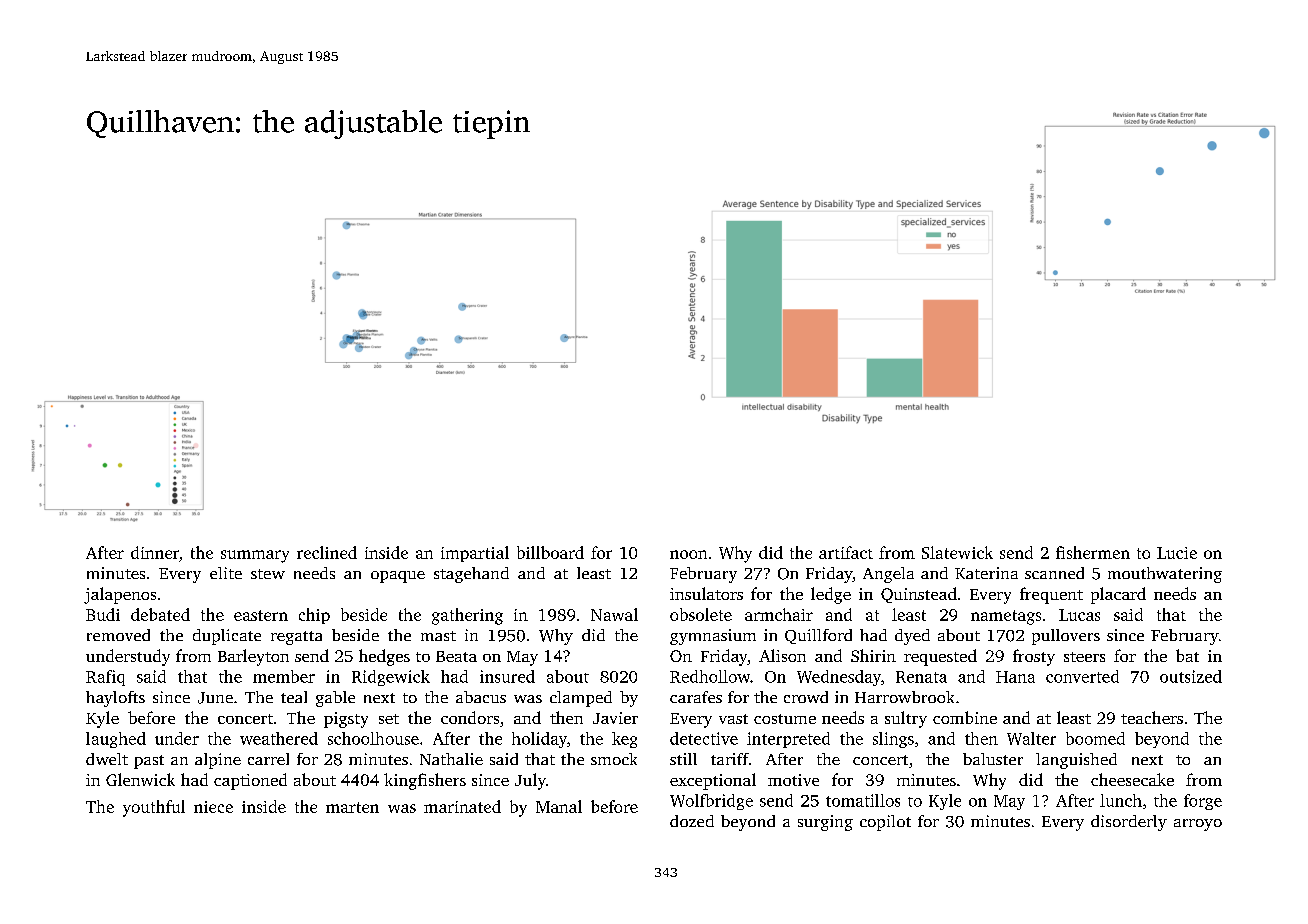  Describe the element at coordinates (713, 637) in the screenshot. I see `gymnasium` at that location.
